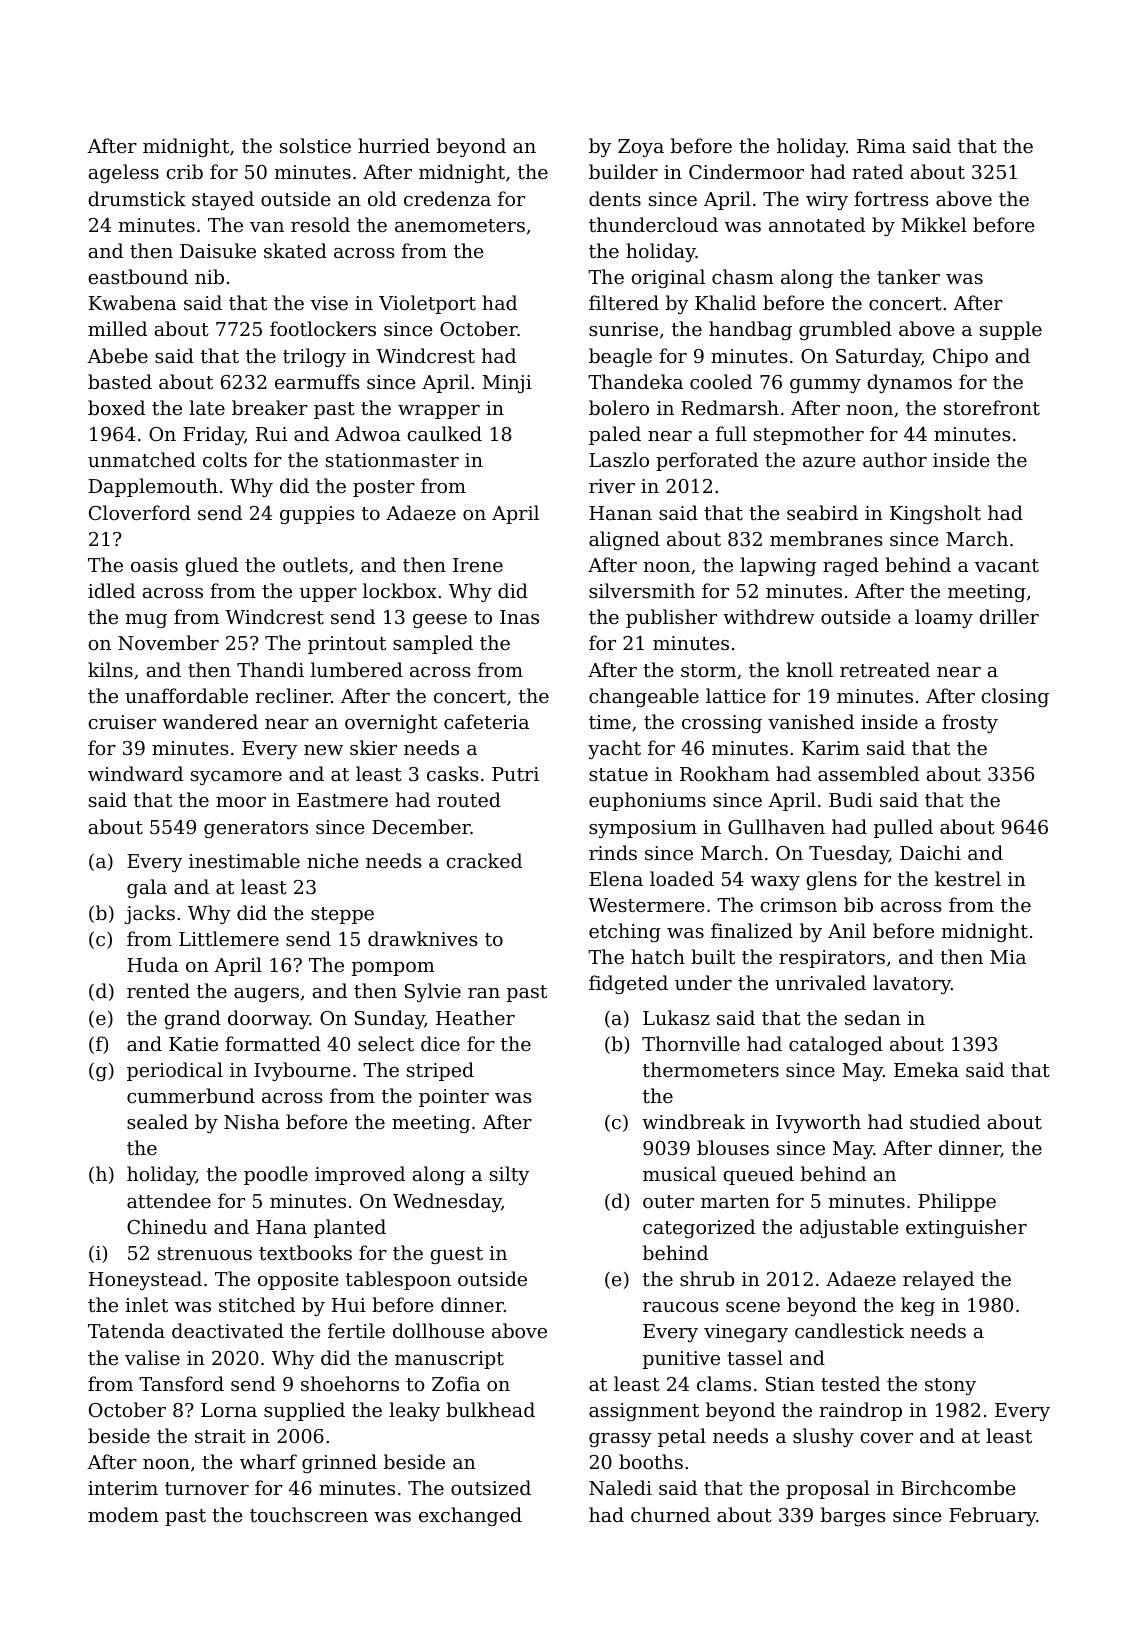 The width and height of the screenshot is (1139, 1650). Describe the element at coordinates (625, 932) in the screenshot. I see `etching` at that location.
